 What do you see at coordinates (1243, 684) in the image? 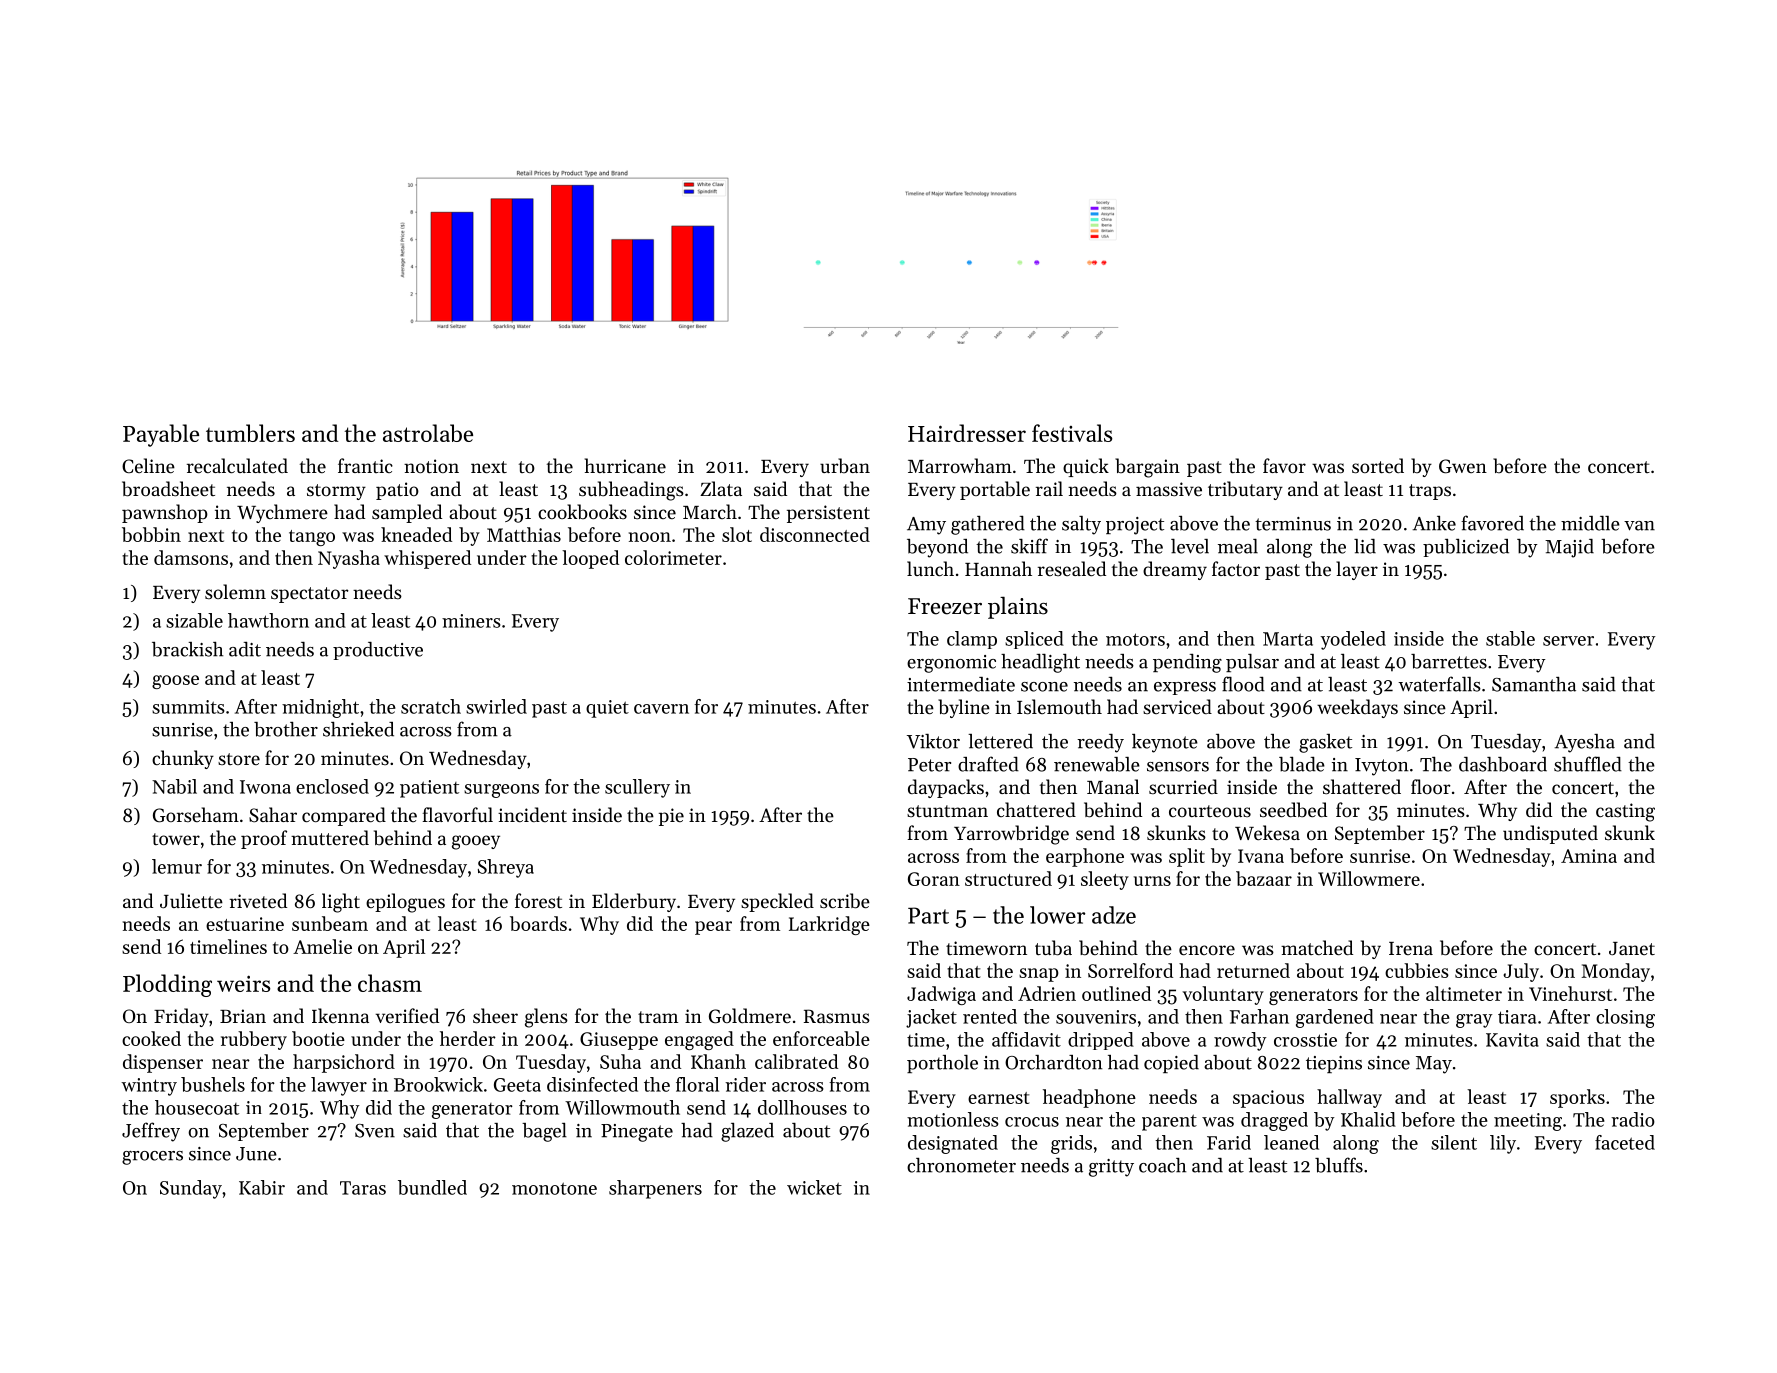
I see `flood` at bounding box center [1243, 684].
